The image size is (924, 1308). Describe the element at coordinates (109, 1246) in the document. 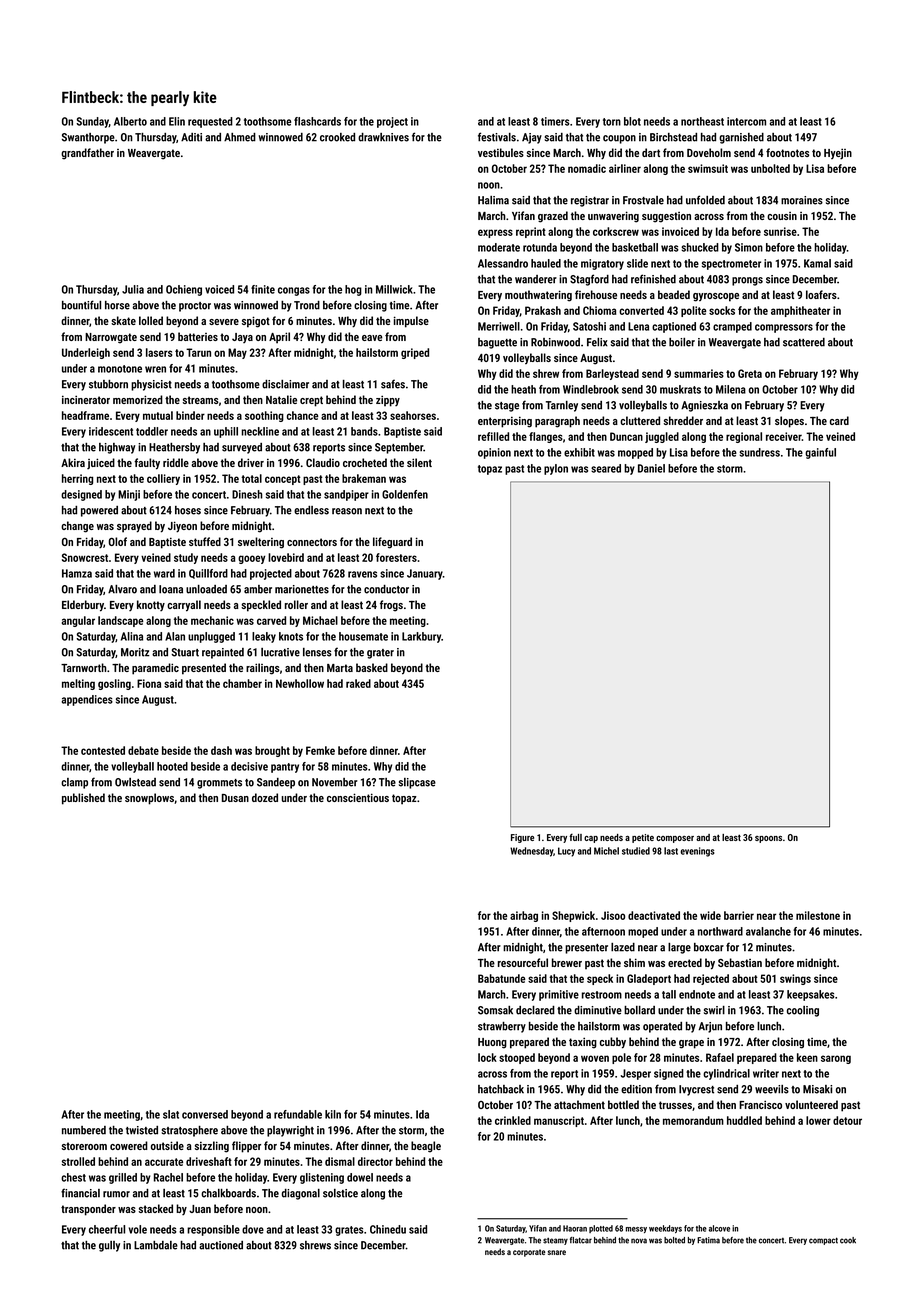

I see `gully` at that location.
